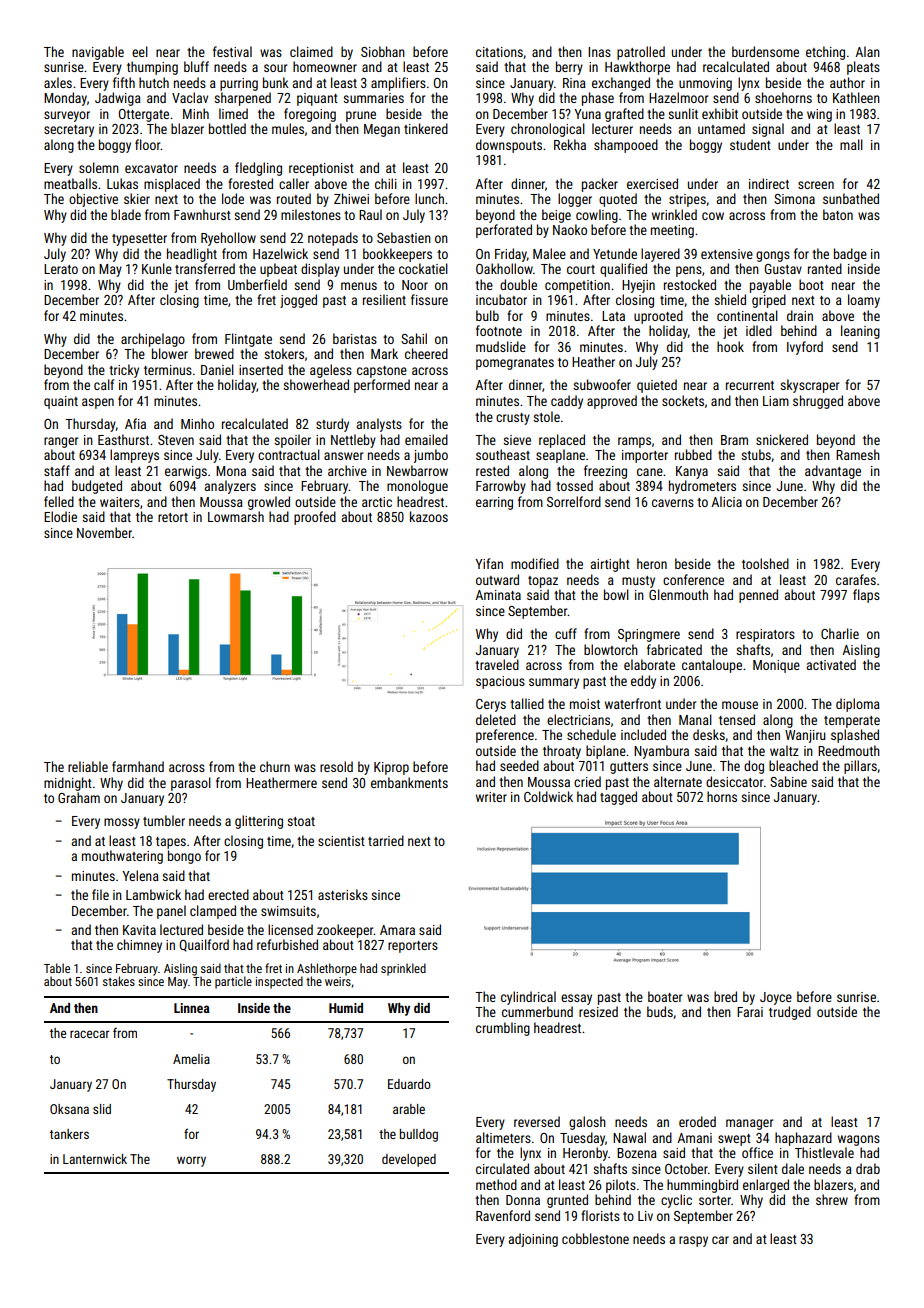  What do you see at coordinates (88, 766) in the document?
I see `reliable` at bounding box center [88, 766].
